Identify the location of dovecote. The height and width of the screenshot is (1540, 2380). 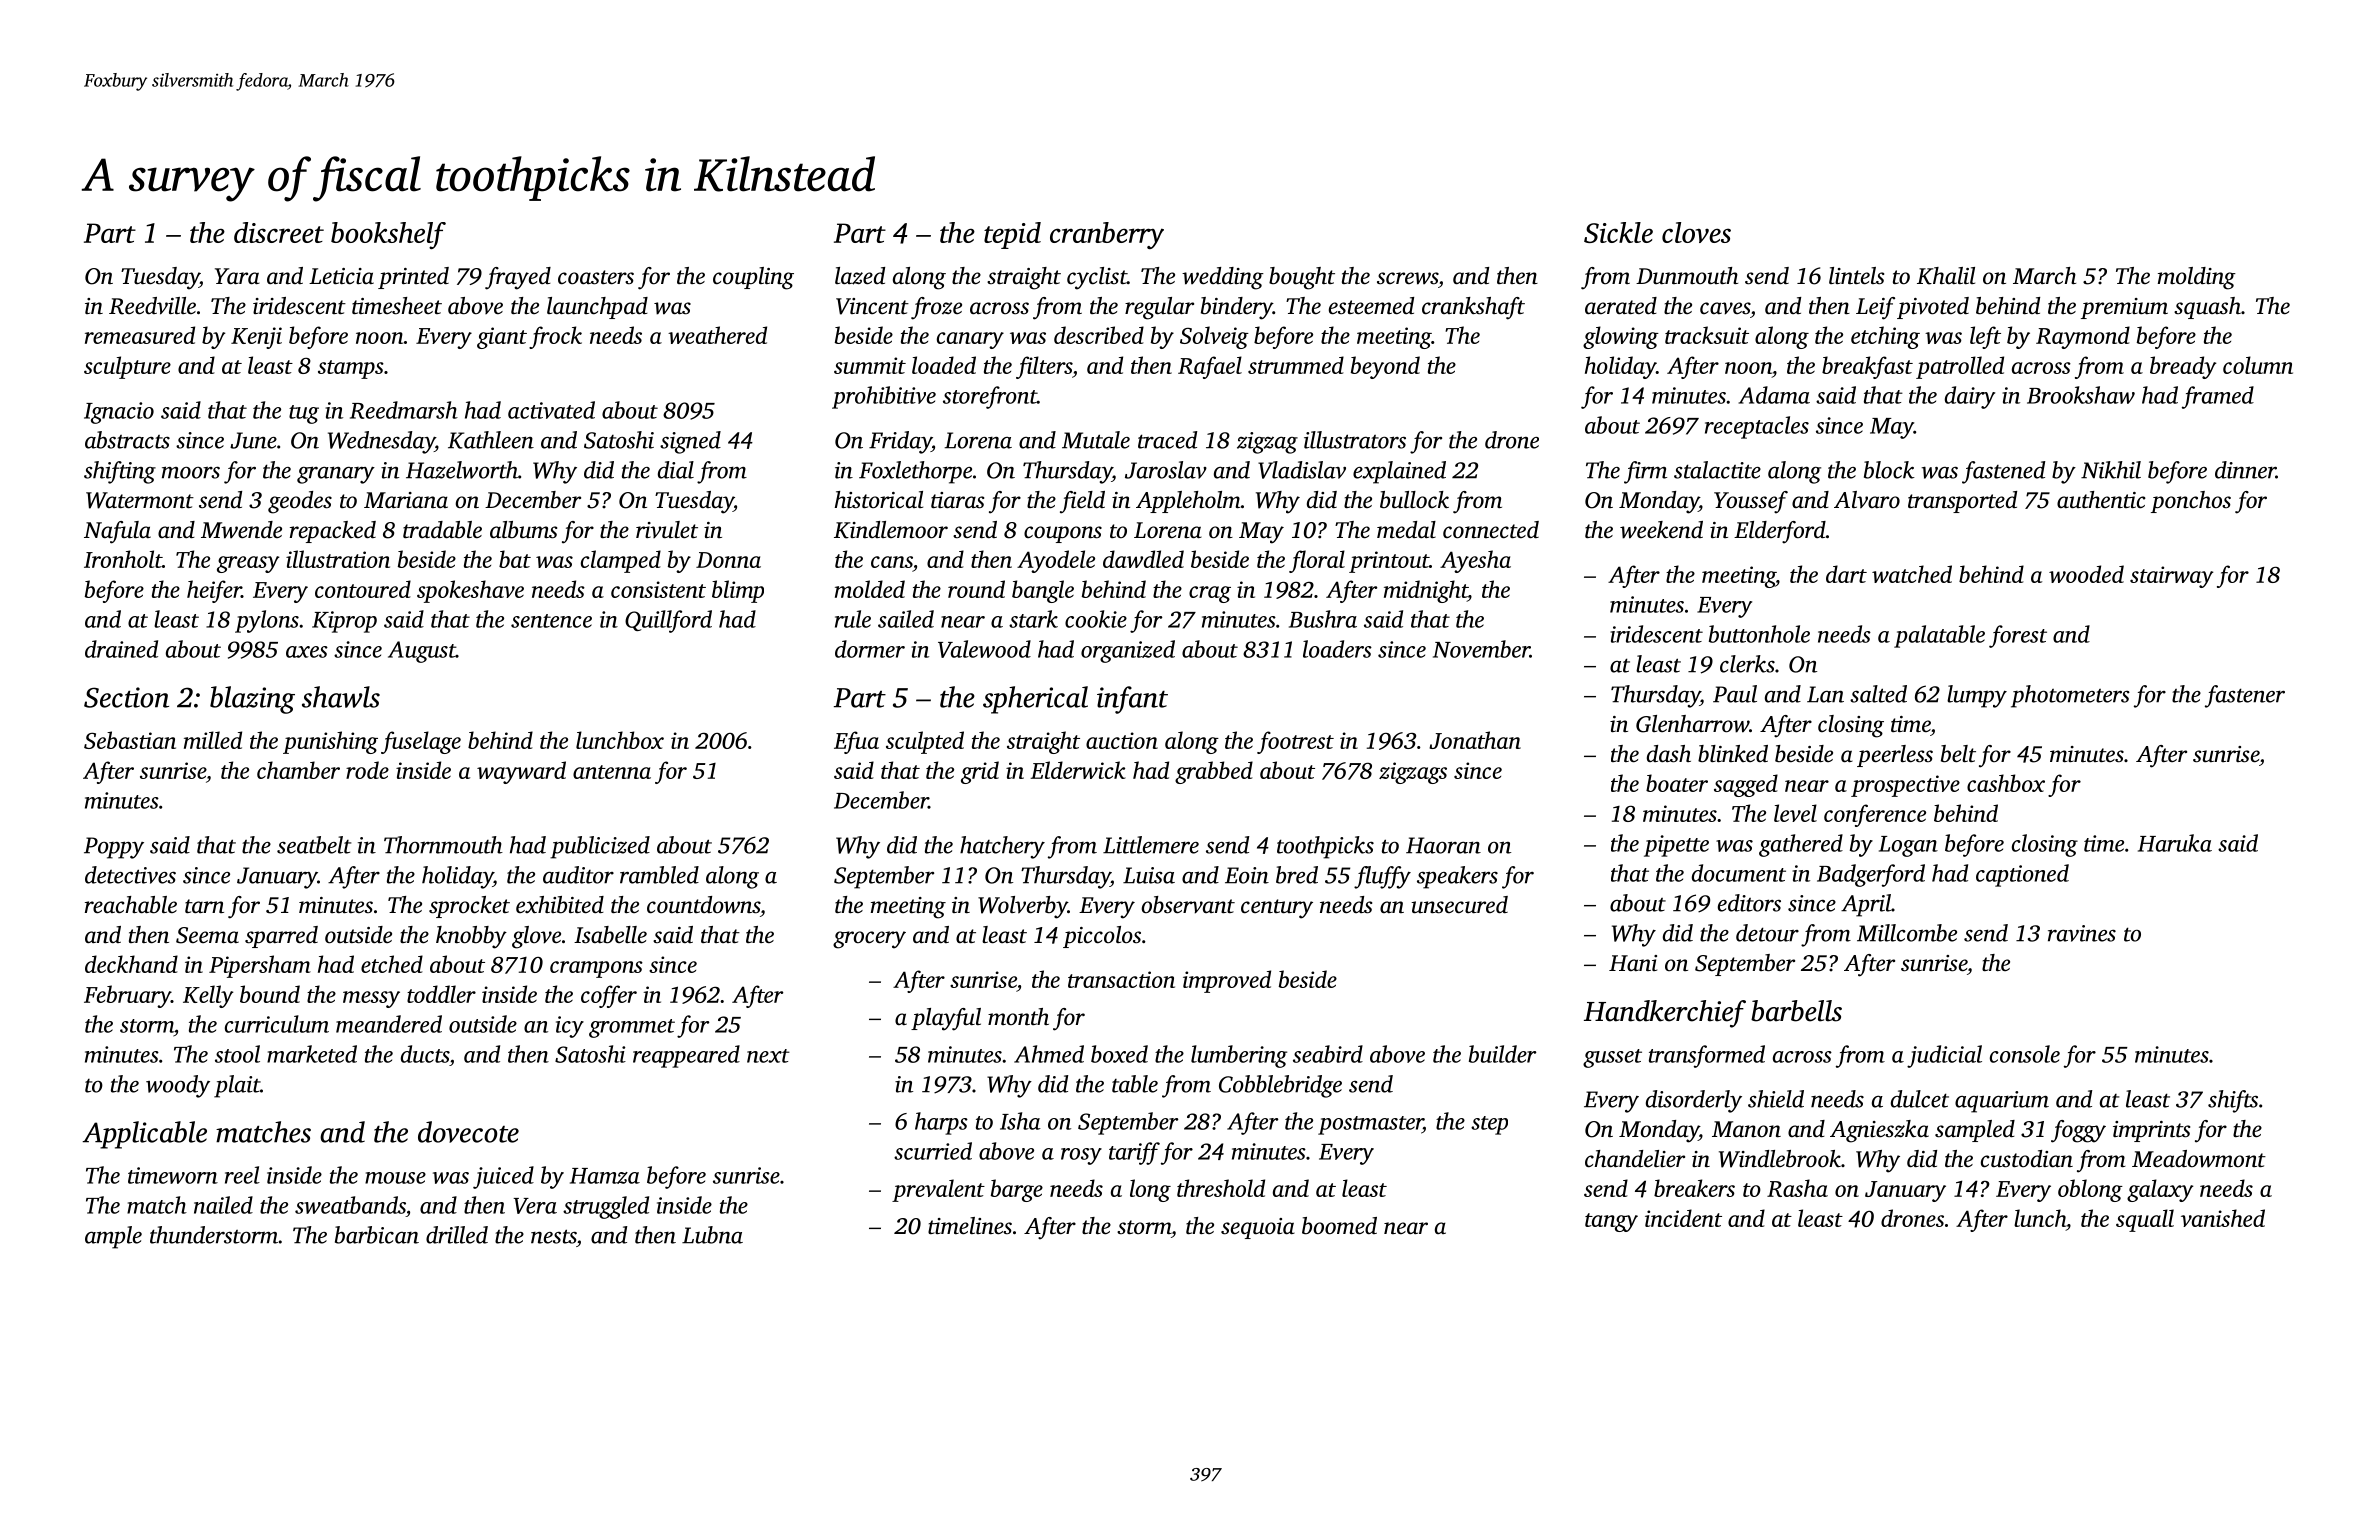
(468, 1132).
